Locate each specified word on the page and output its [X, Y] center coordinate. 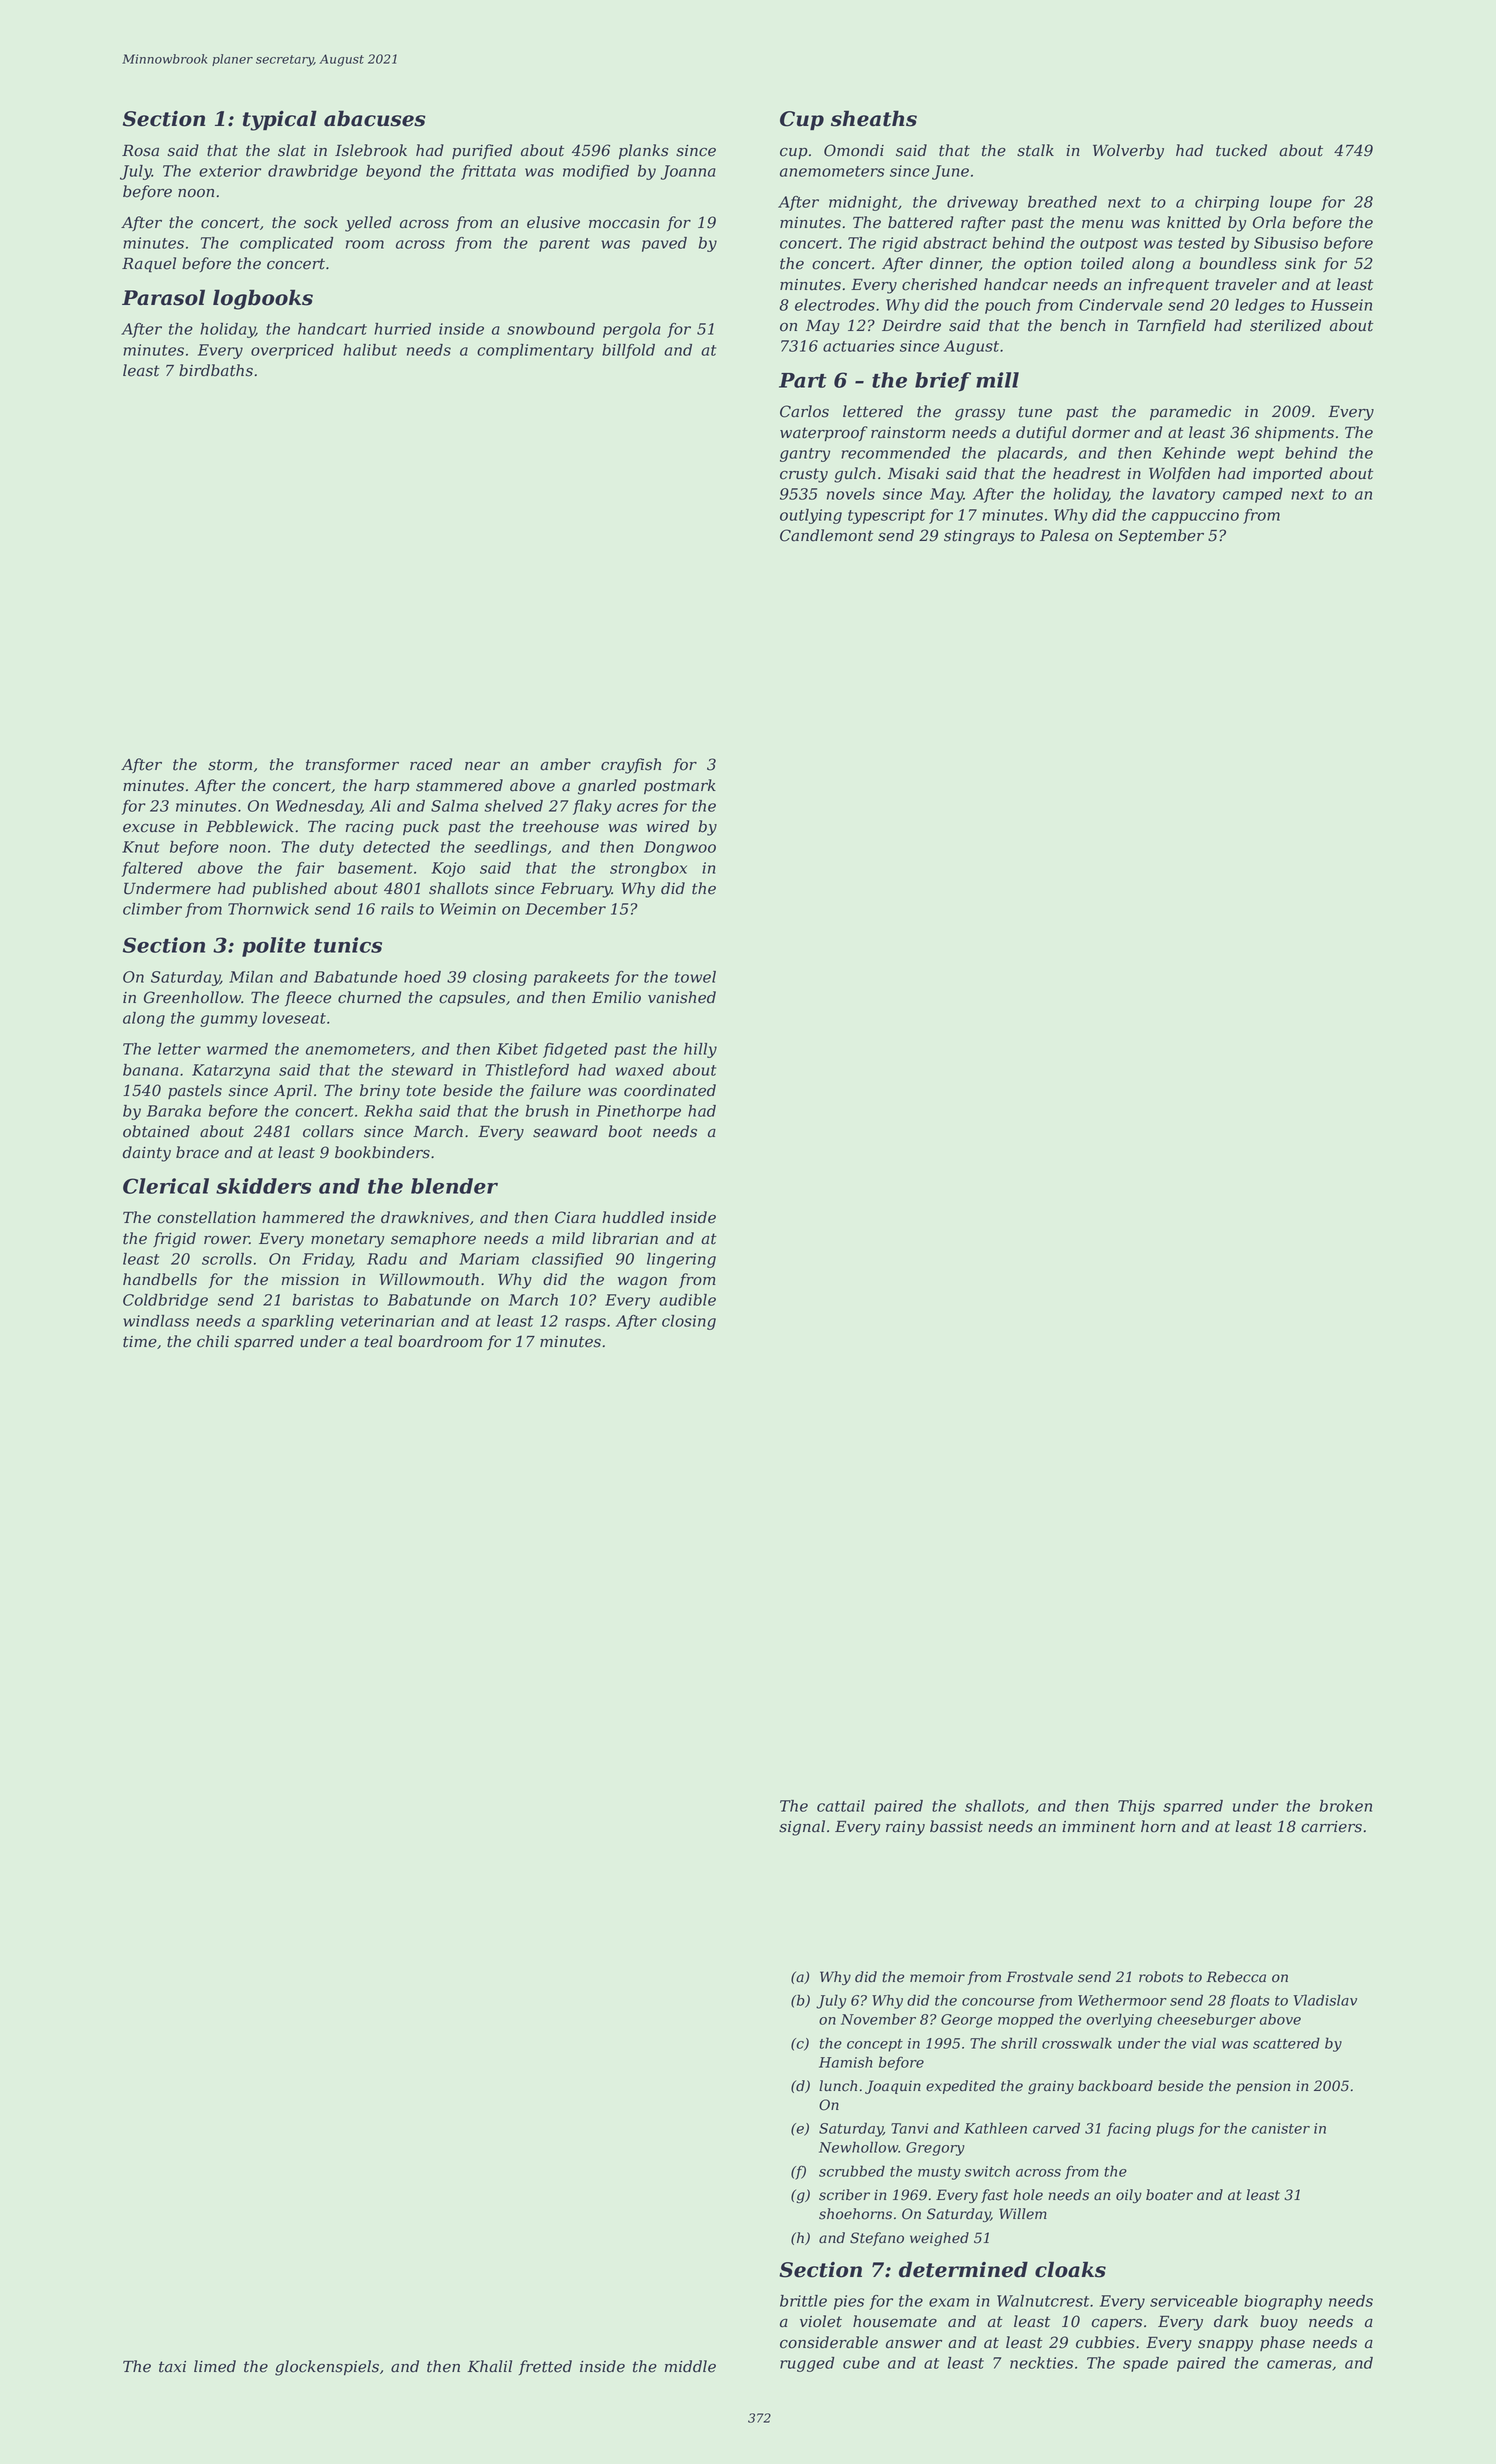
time [140, 1342]
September [1161, 536]
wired [668, 826]
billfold [628, 351]
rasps [585, 1324]
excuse [149, 828]
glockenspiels [327, 2368]
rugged [807, 2364]
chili [213, 1341]
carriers [1331, 1827]
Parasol [163, 297]
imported [1287, 474]
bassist [956, 1826]
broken [1345, 1806]
